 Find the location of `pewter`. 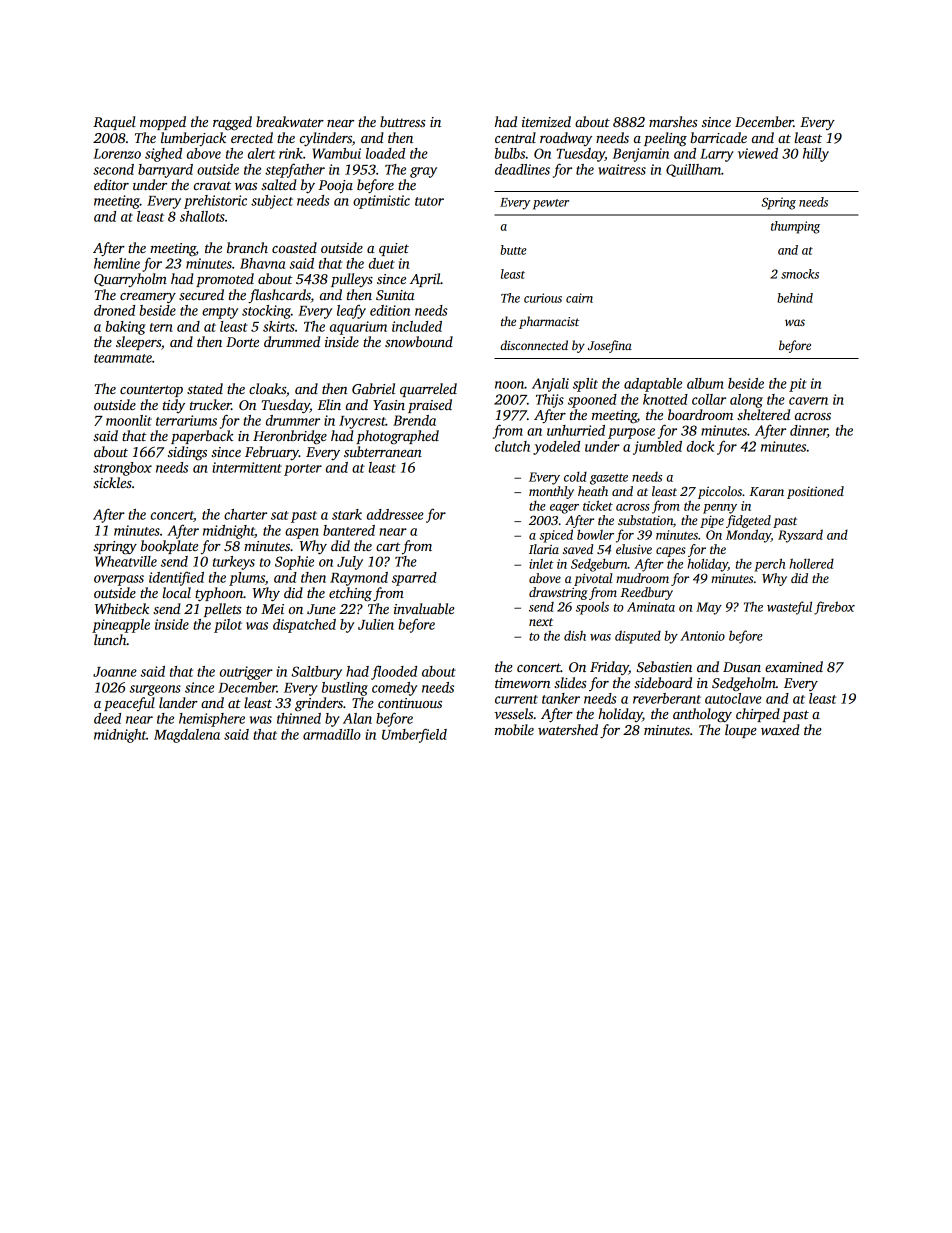

pewter is located at coordinates (551, 204).
